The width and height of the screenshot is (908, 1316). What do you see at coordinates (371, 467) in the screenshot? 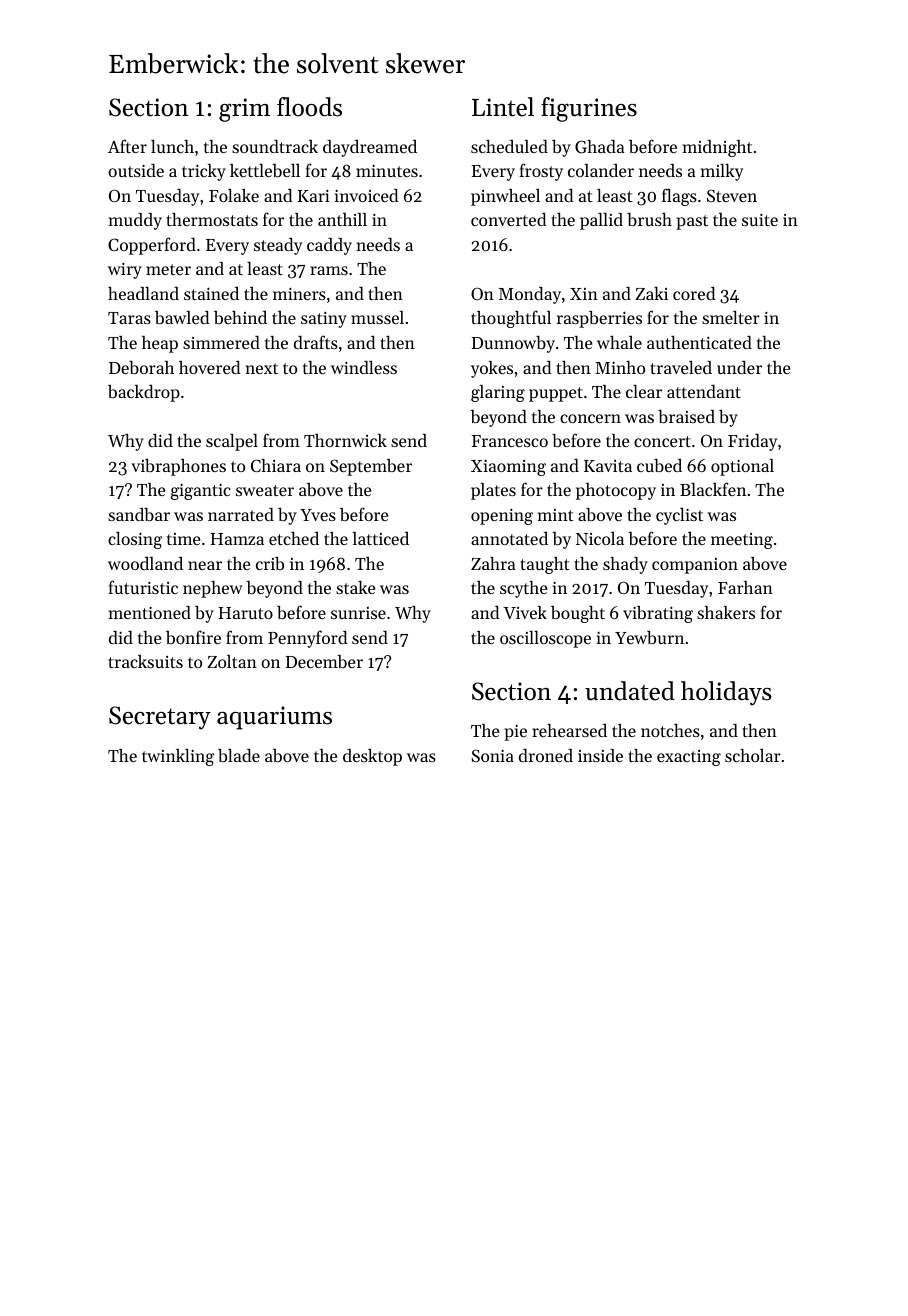
I see `September` at bounding box center [371, 467].
